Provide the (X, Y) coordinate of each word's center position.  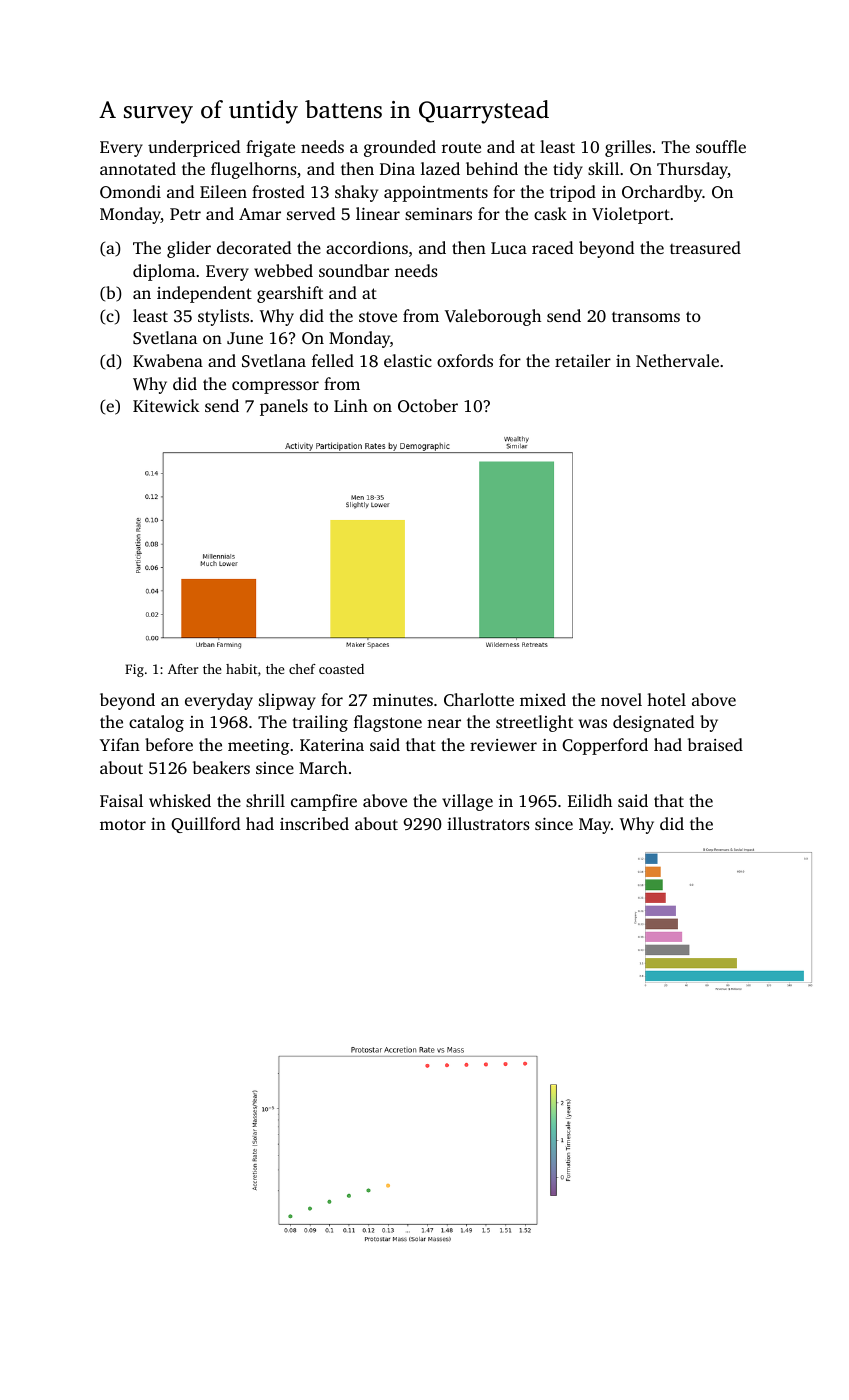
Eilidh (590, 800)
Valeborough (493, 317)
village (467, 802)
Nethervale (677, 360)
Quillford (205, 825)
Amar (260, 214)
